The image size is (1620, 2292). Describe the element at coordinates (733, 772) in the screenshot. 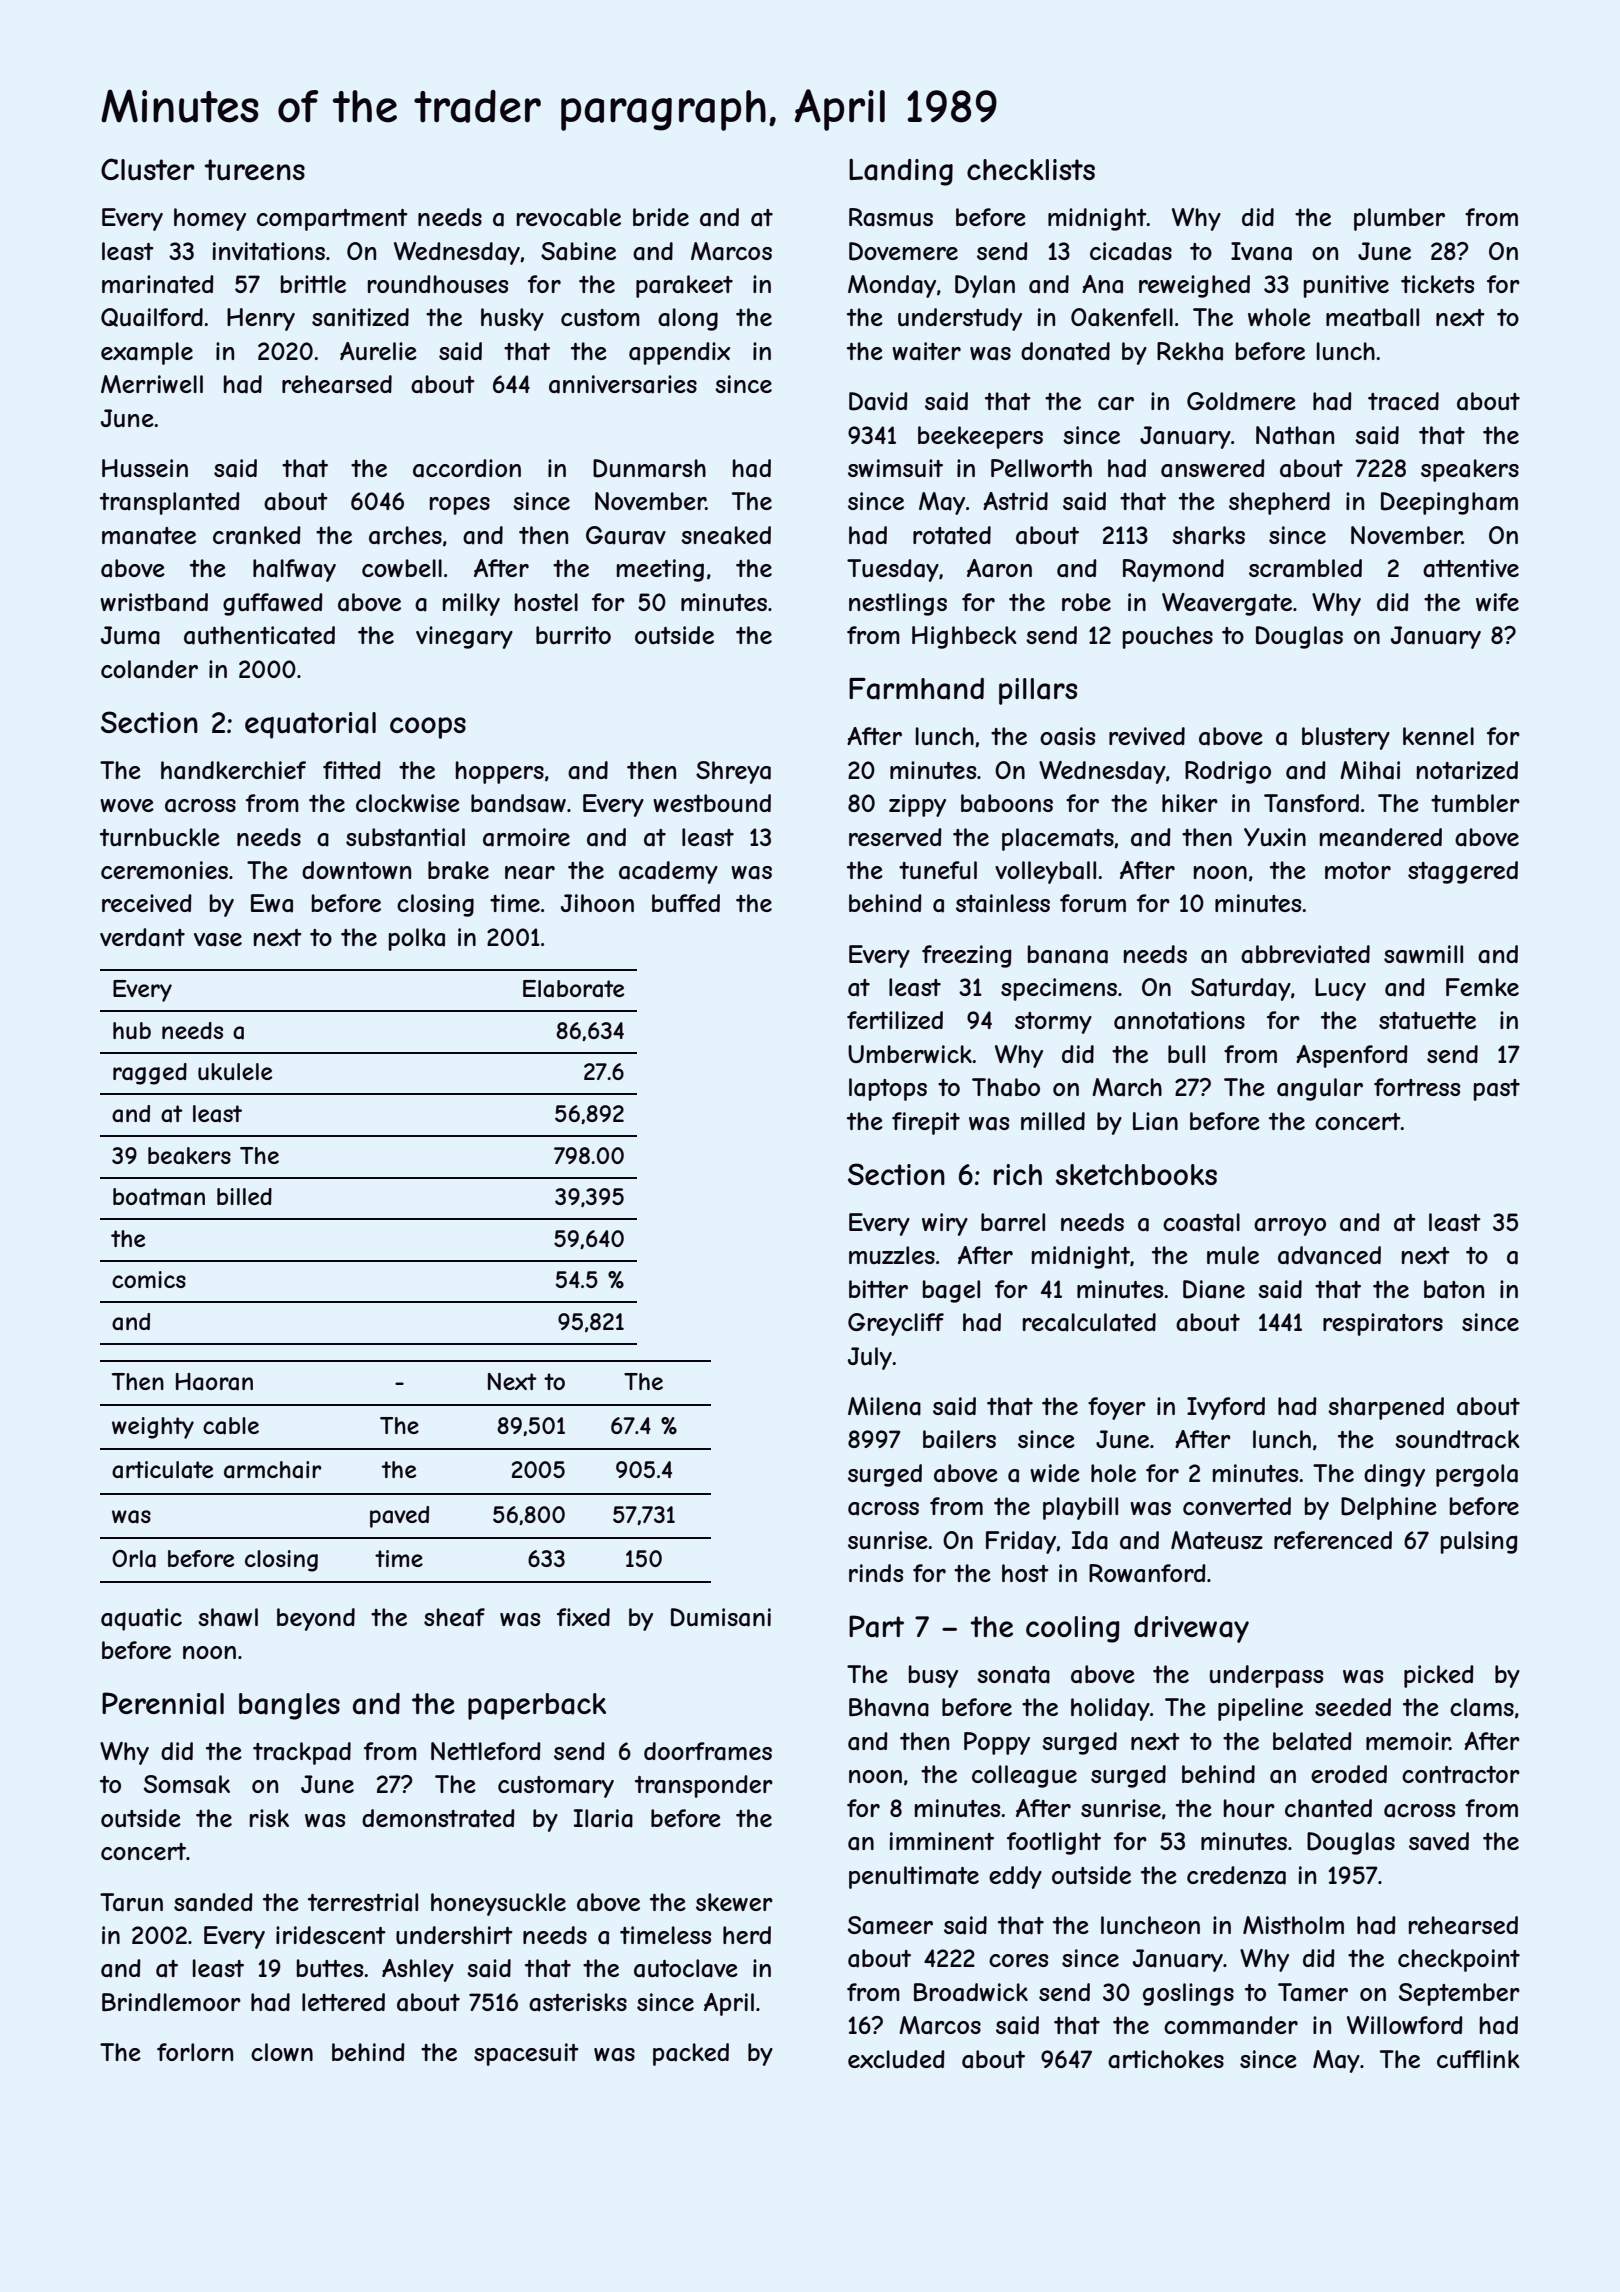

I see `Shreya` at that location.
